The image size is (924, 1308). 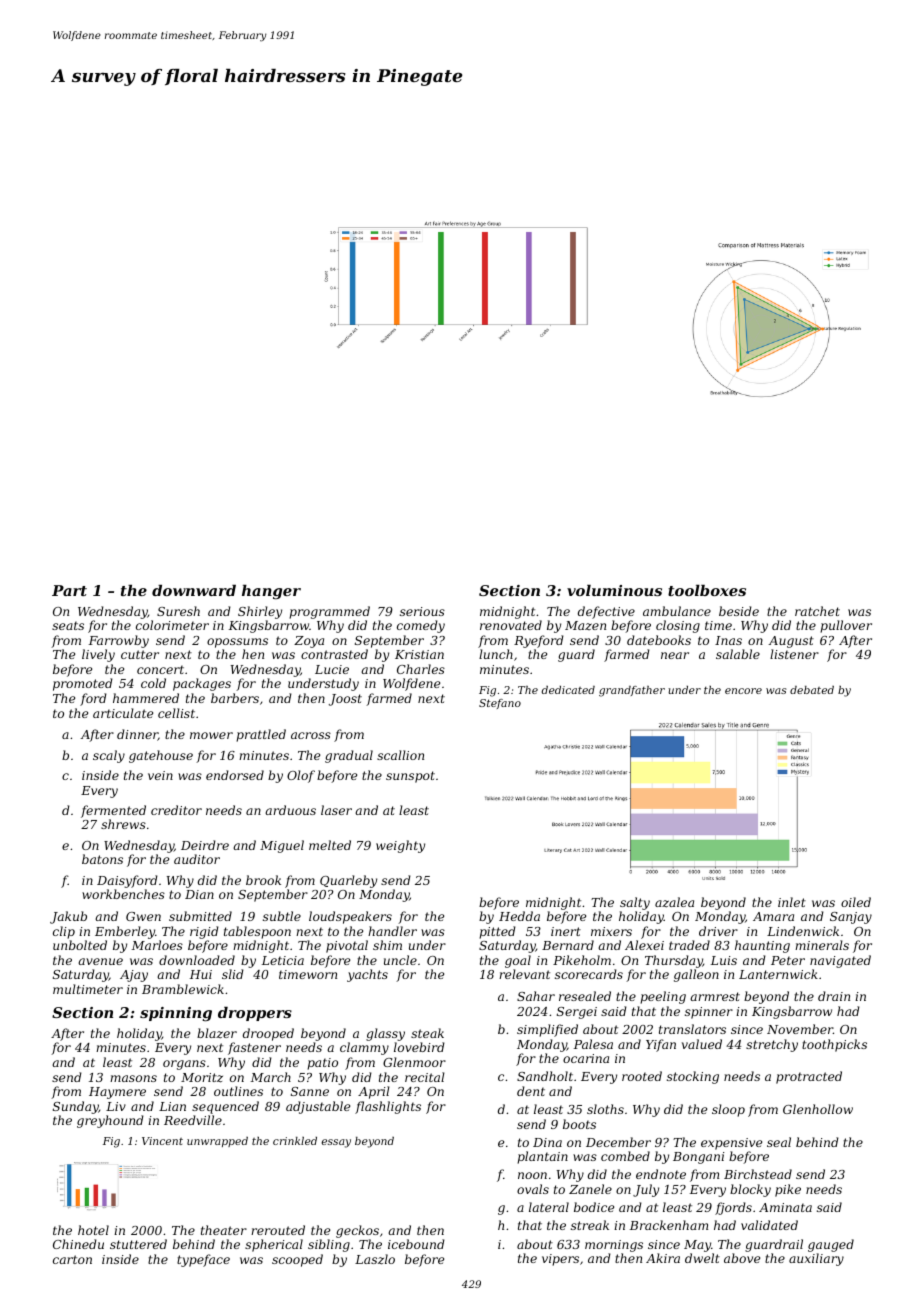 I want to click on pitted, so click(x=497, y=932).
